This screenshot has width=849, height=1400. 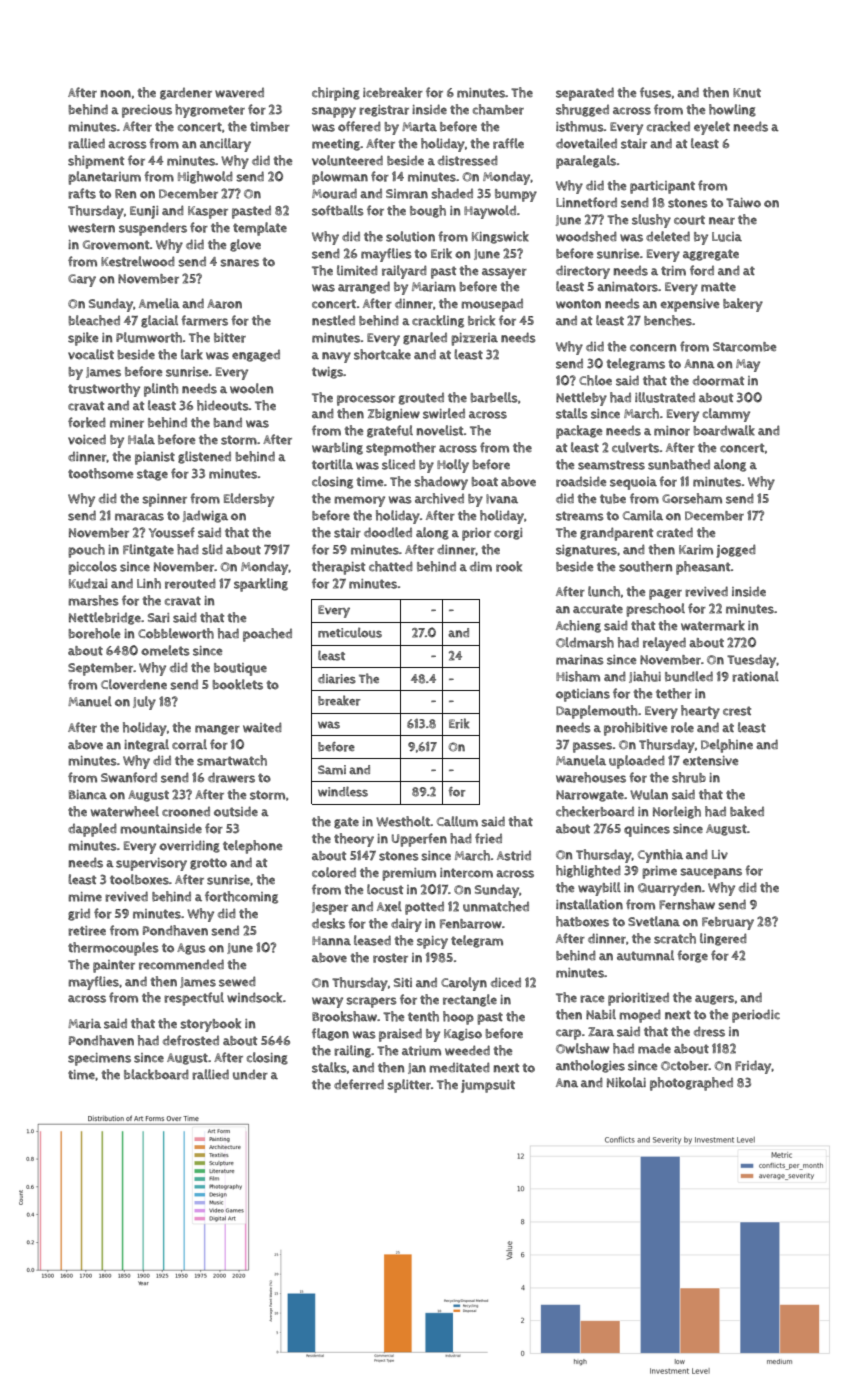 What do you see at coordinates (186, 812) in the screenshot?
I see `crooned` at bounding box center [186, 812].
